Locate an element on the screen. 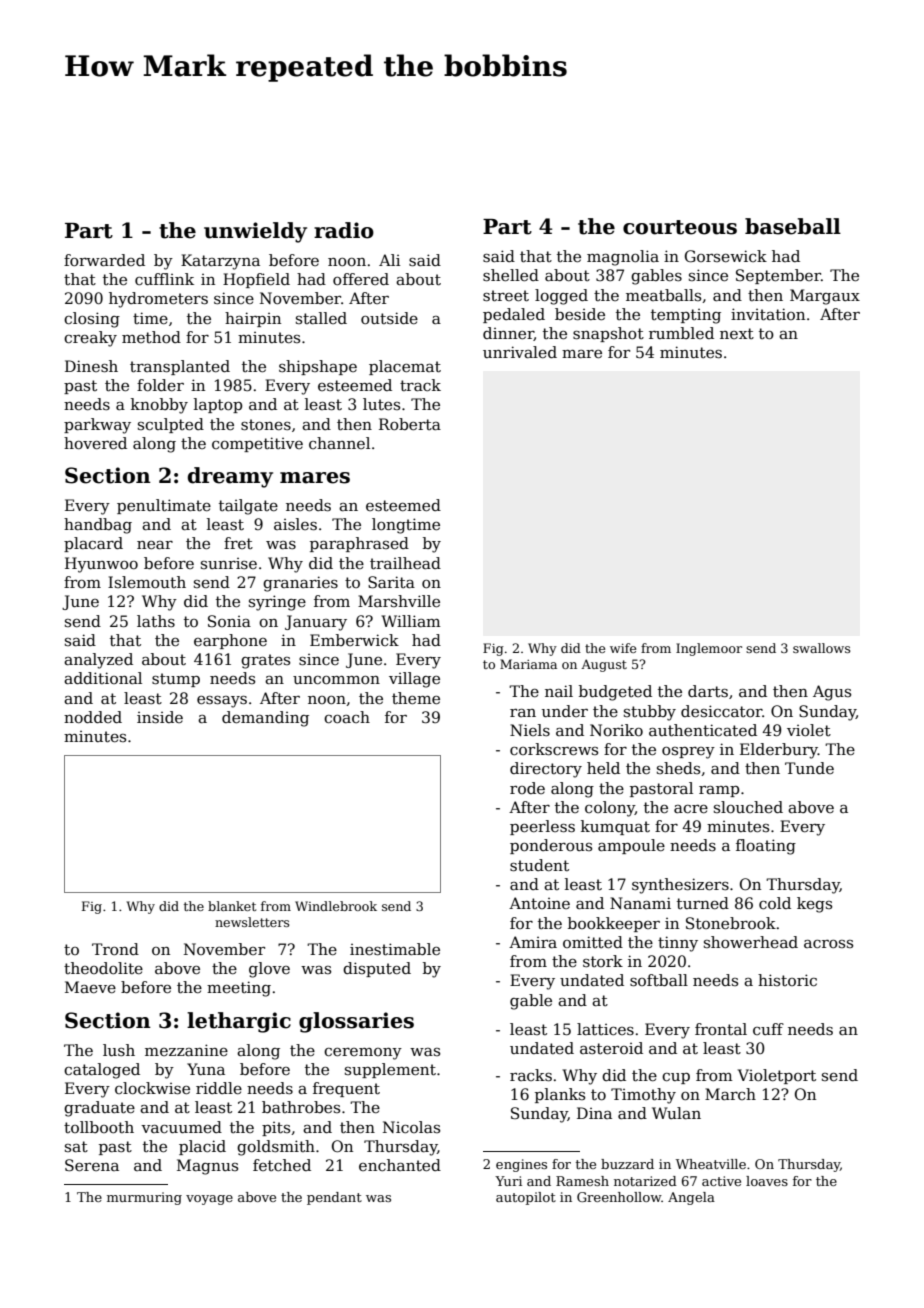  lattices is located at coordinates (605, 1029).
